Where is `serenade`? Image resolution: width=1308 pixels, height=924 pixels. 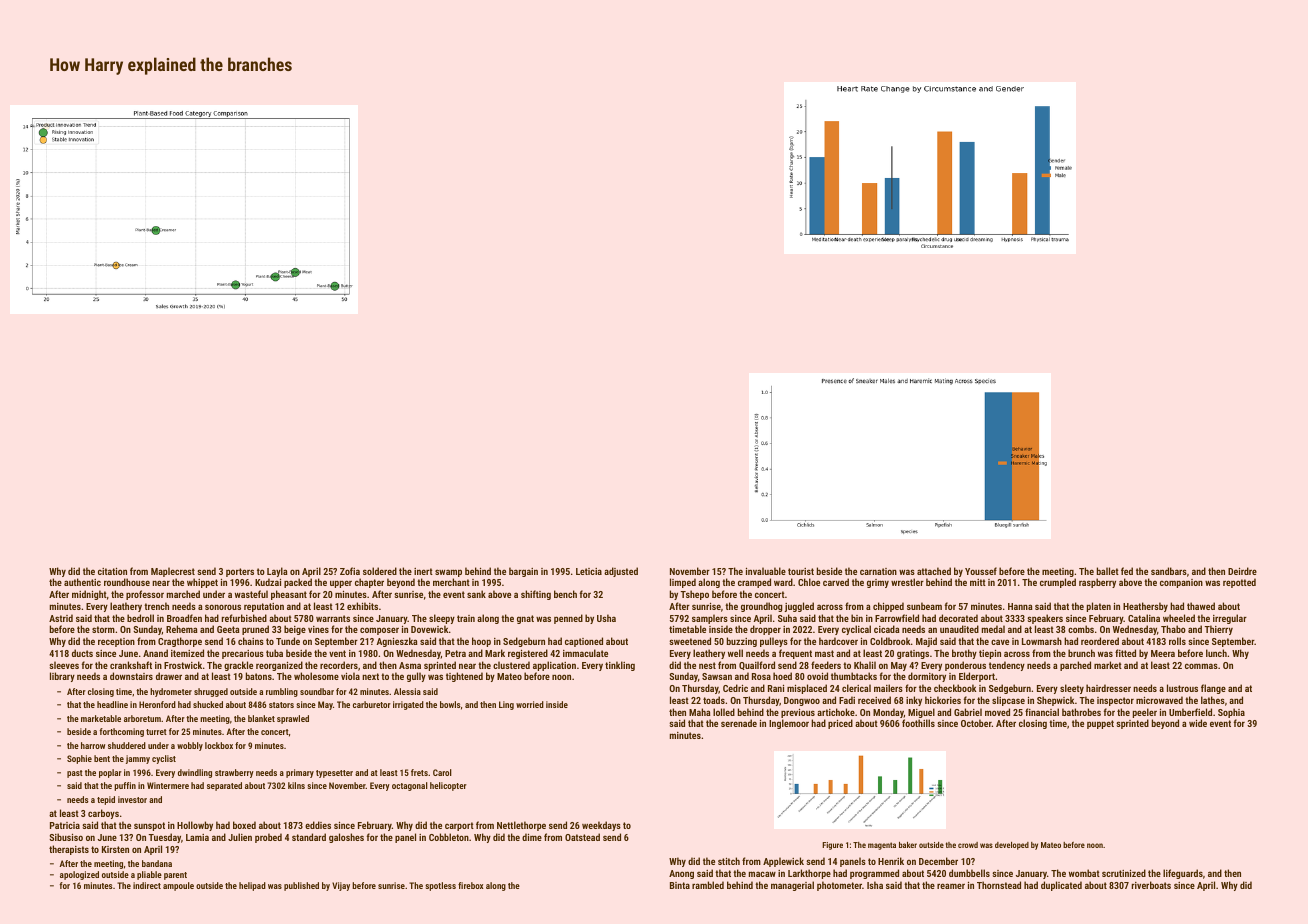 serenade is located at coordinates (739, 723).
